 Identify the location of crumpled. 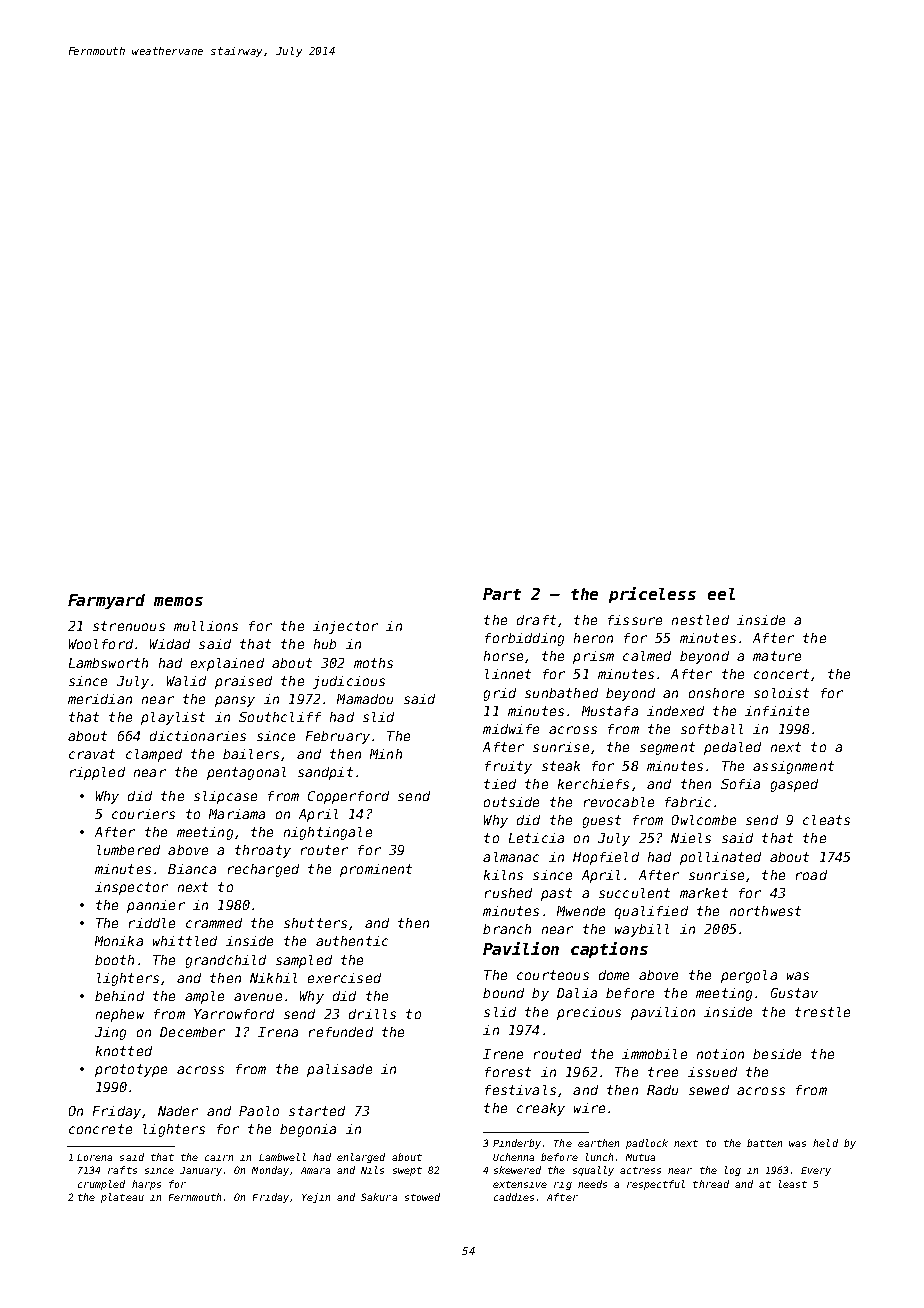
(101, 1185).
